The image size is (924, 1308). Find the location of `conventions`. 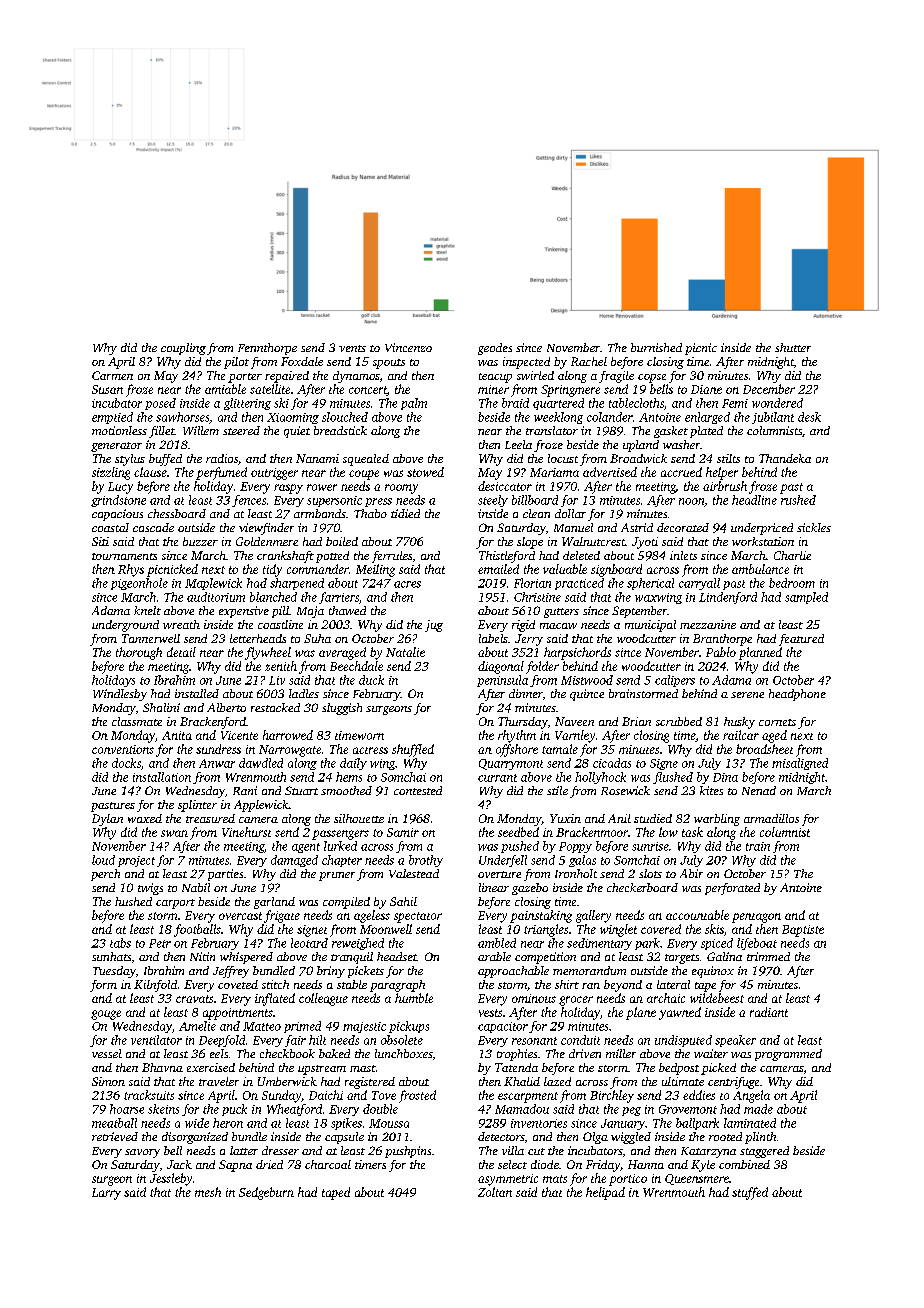

conventions is located at coordinates (123, 749).
